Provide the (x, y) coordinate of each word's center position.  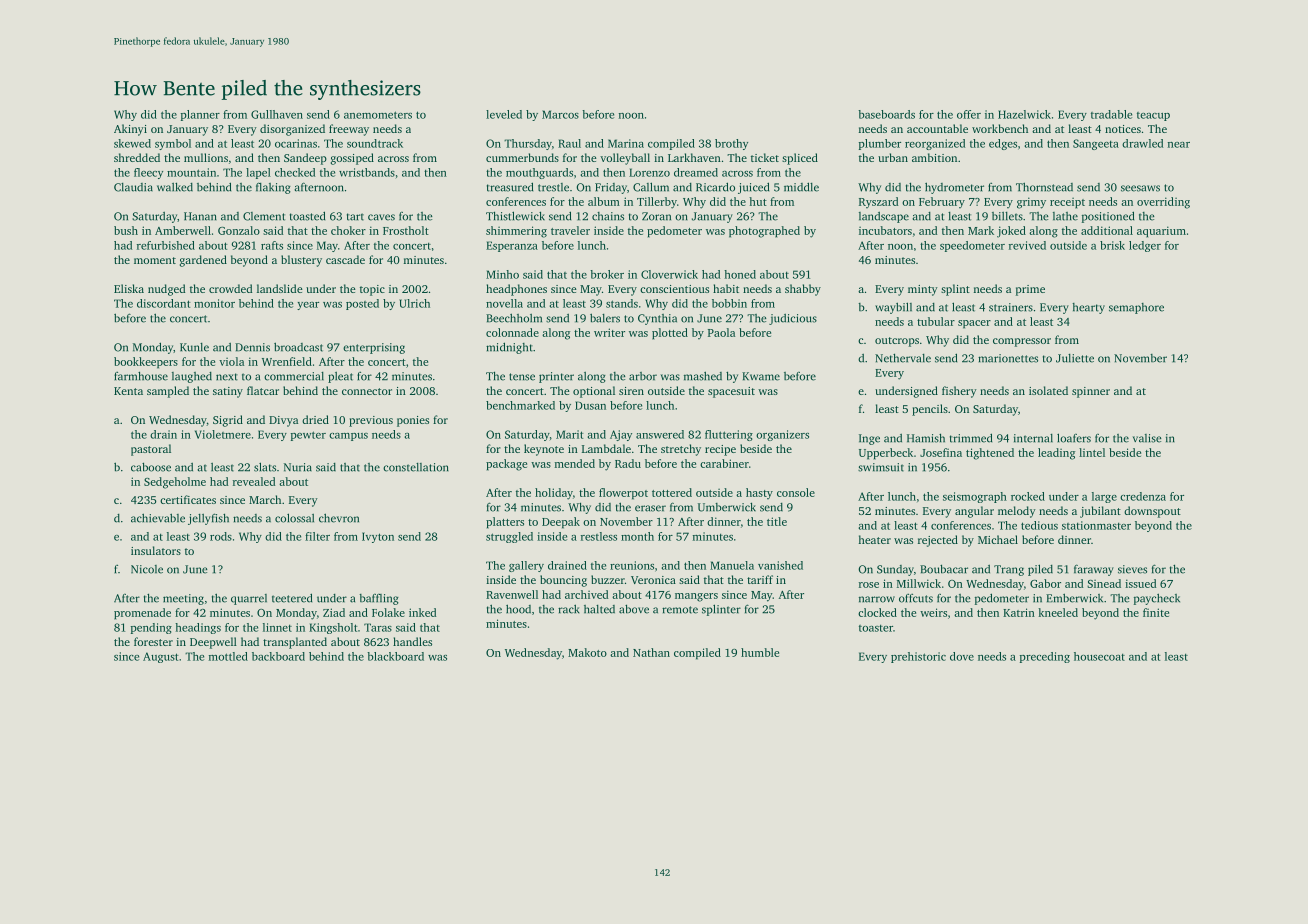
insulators (156, 550)
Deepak (561, 523)
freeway (349, 130)
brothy (731, 144)
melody (1017, 512)
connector (367, 391)
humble (760, 652)
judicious (793, 319)
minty (923, 290)
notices (1123, 129)
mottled (228, 656)
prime (1030, 290)
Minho (502, 274)
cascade (345, 259)
